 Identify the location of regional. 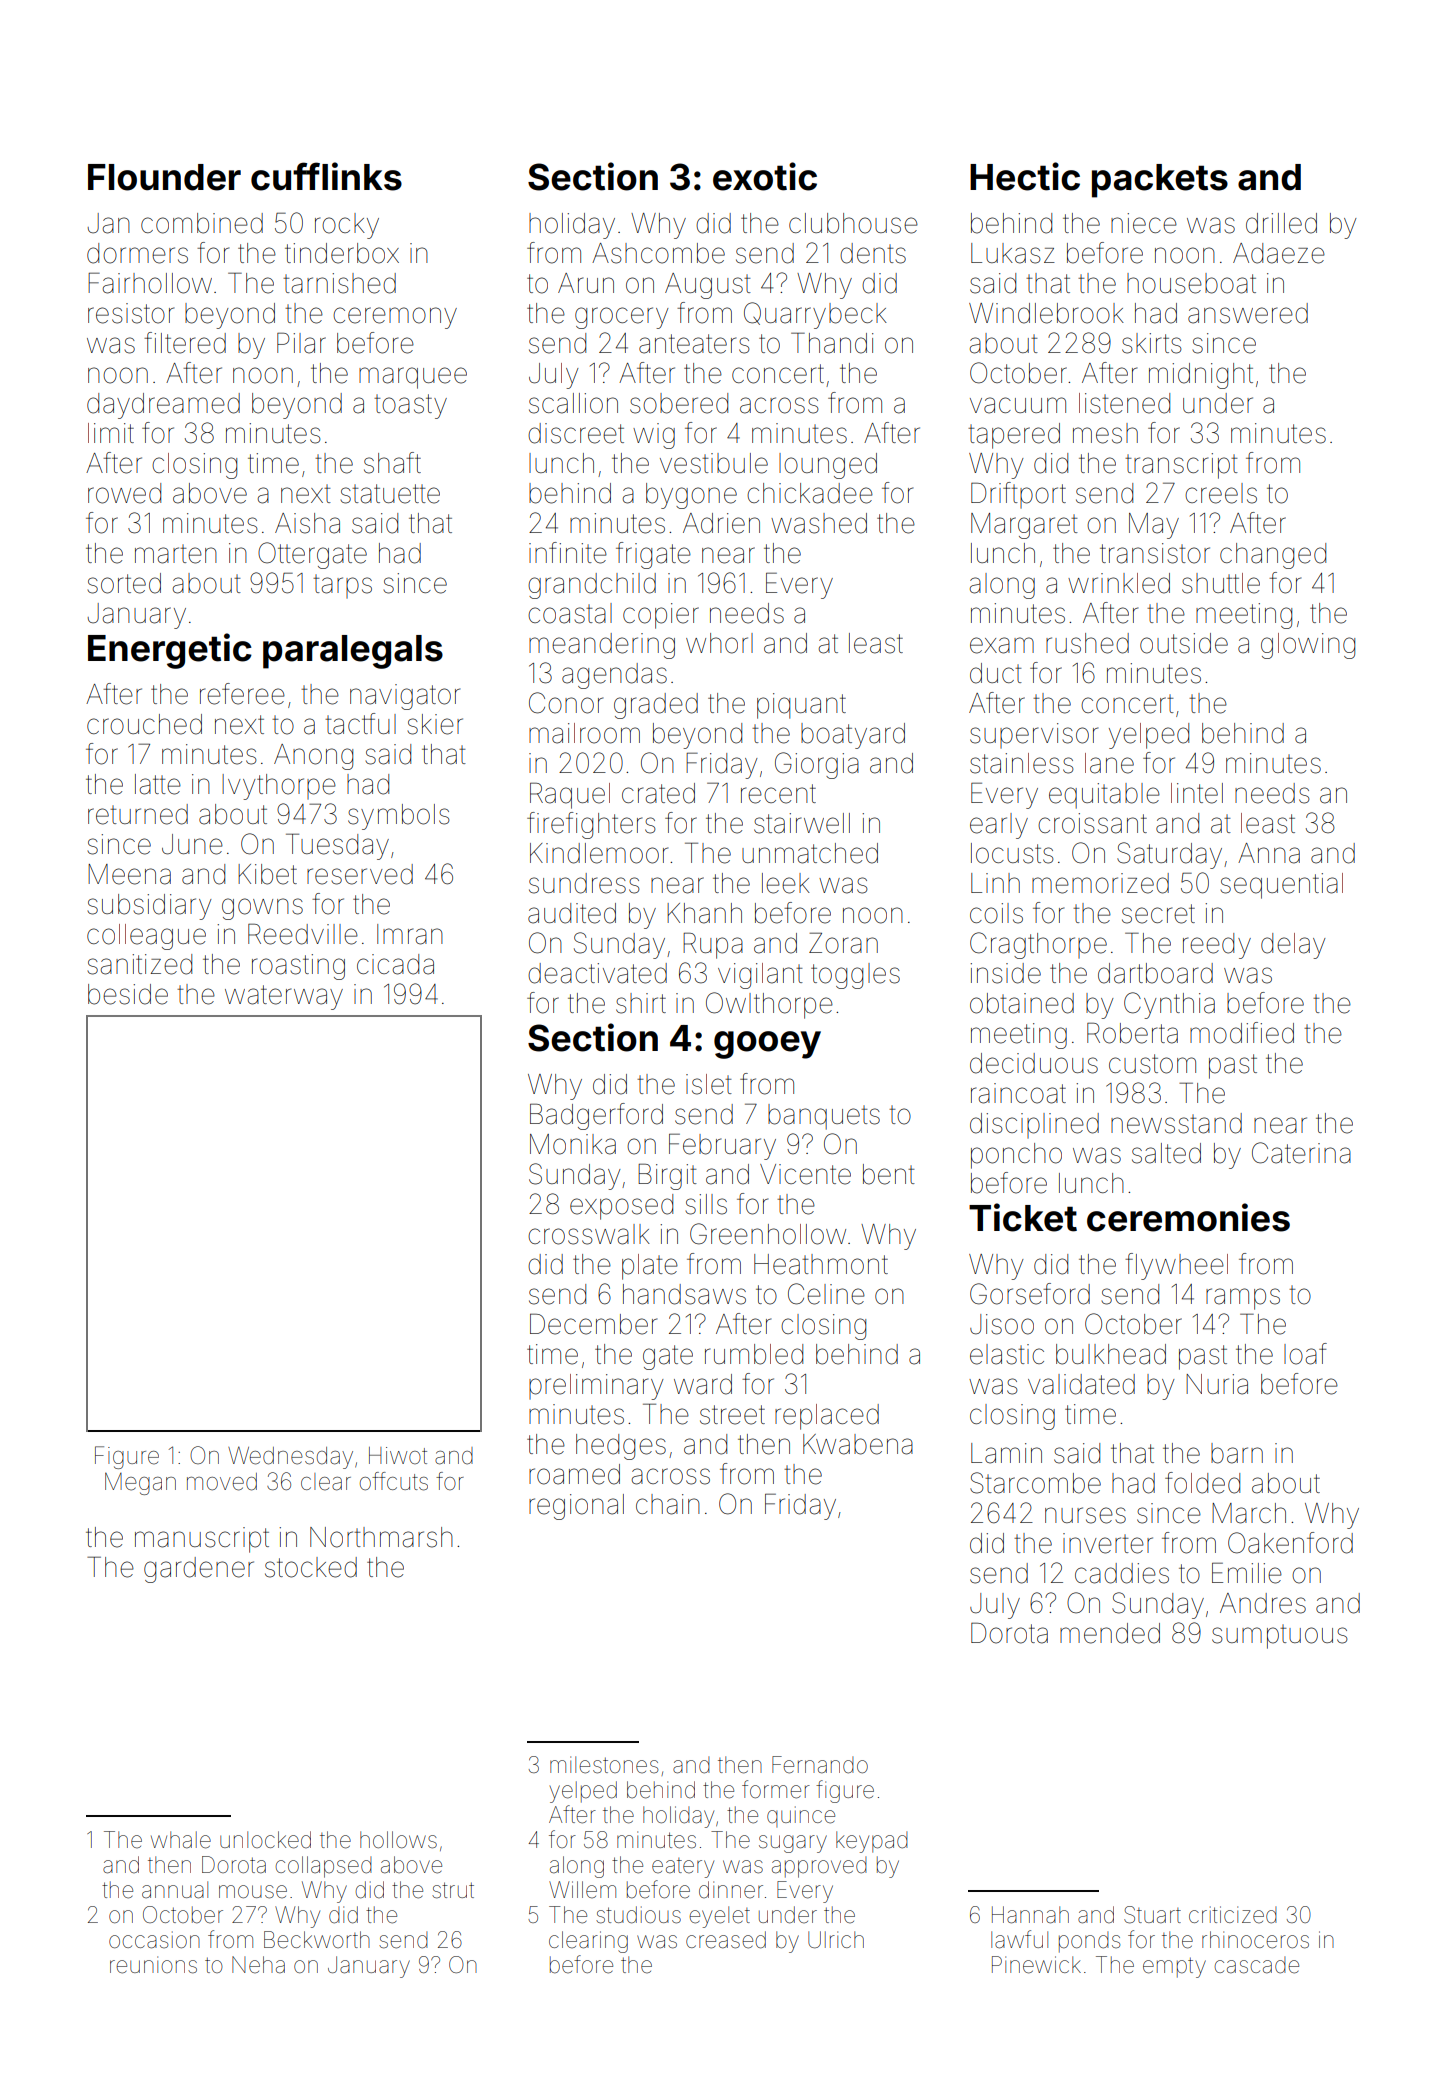
(576, 1507).
